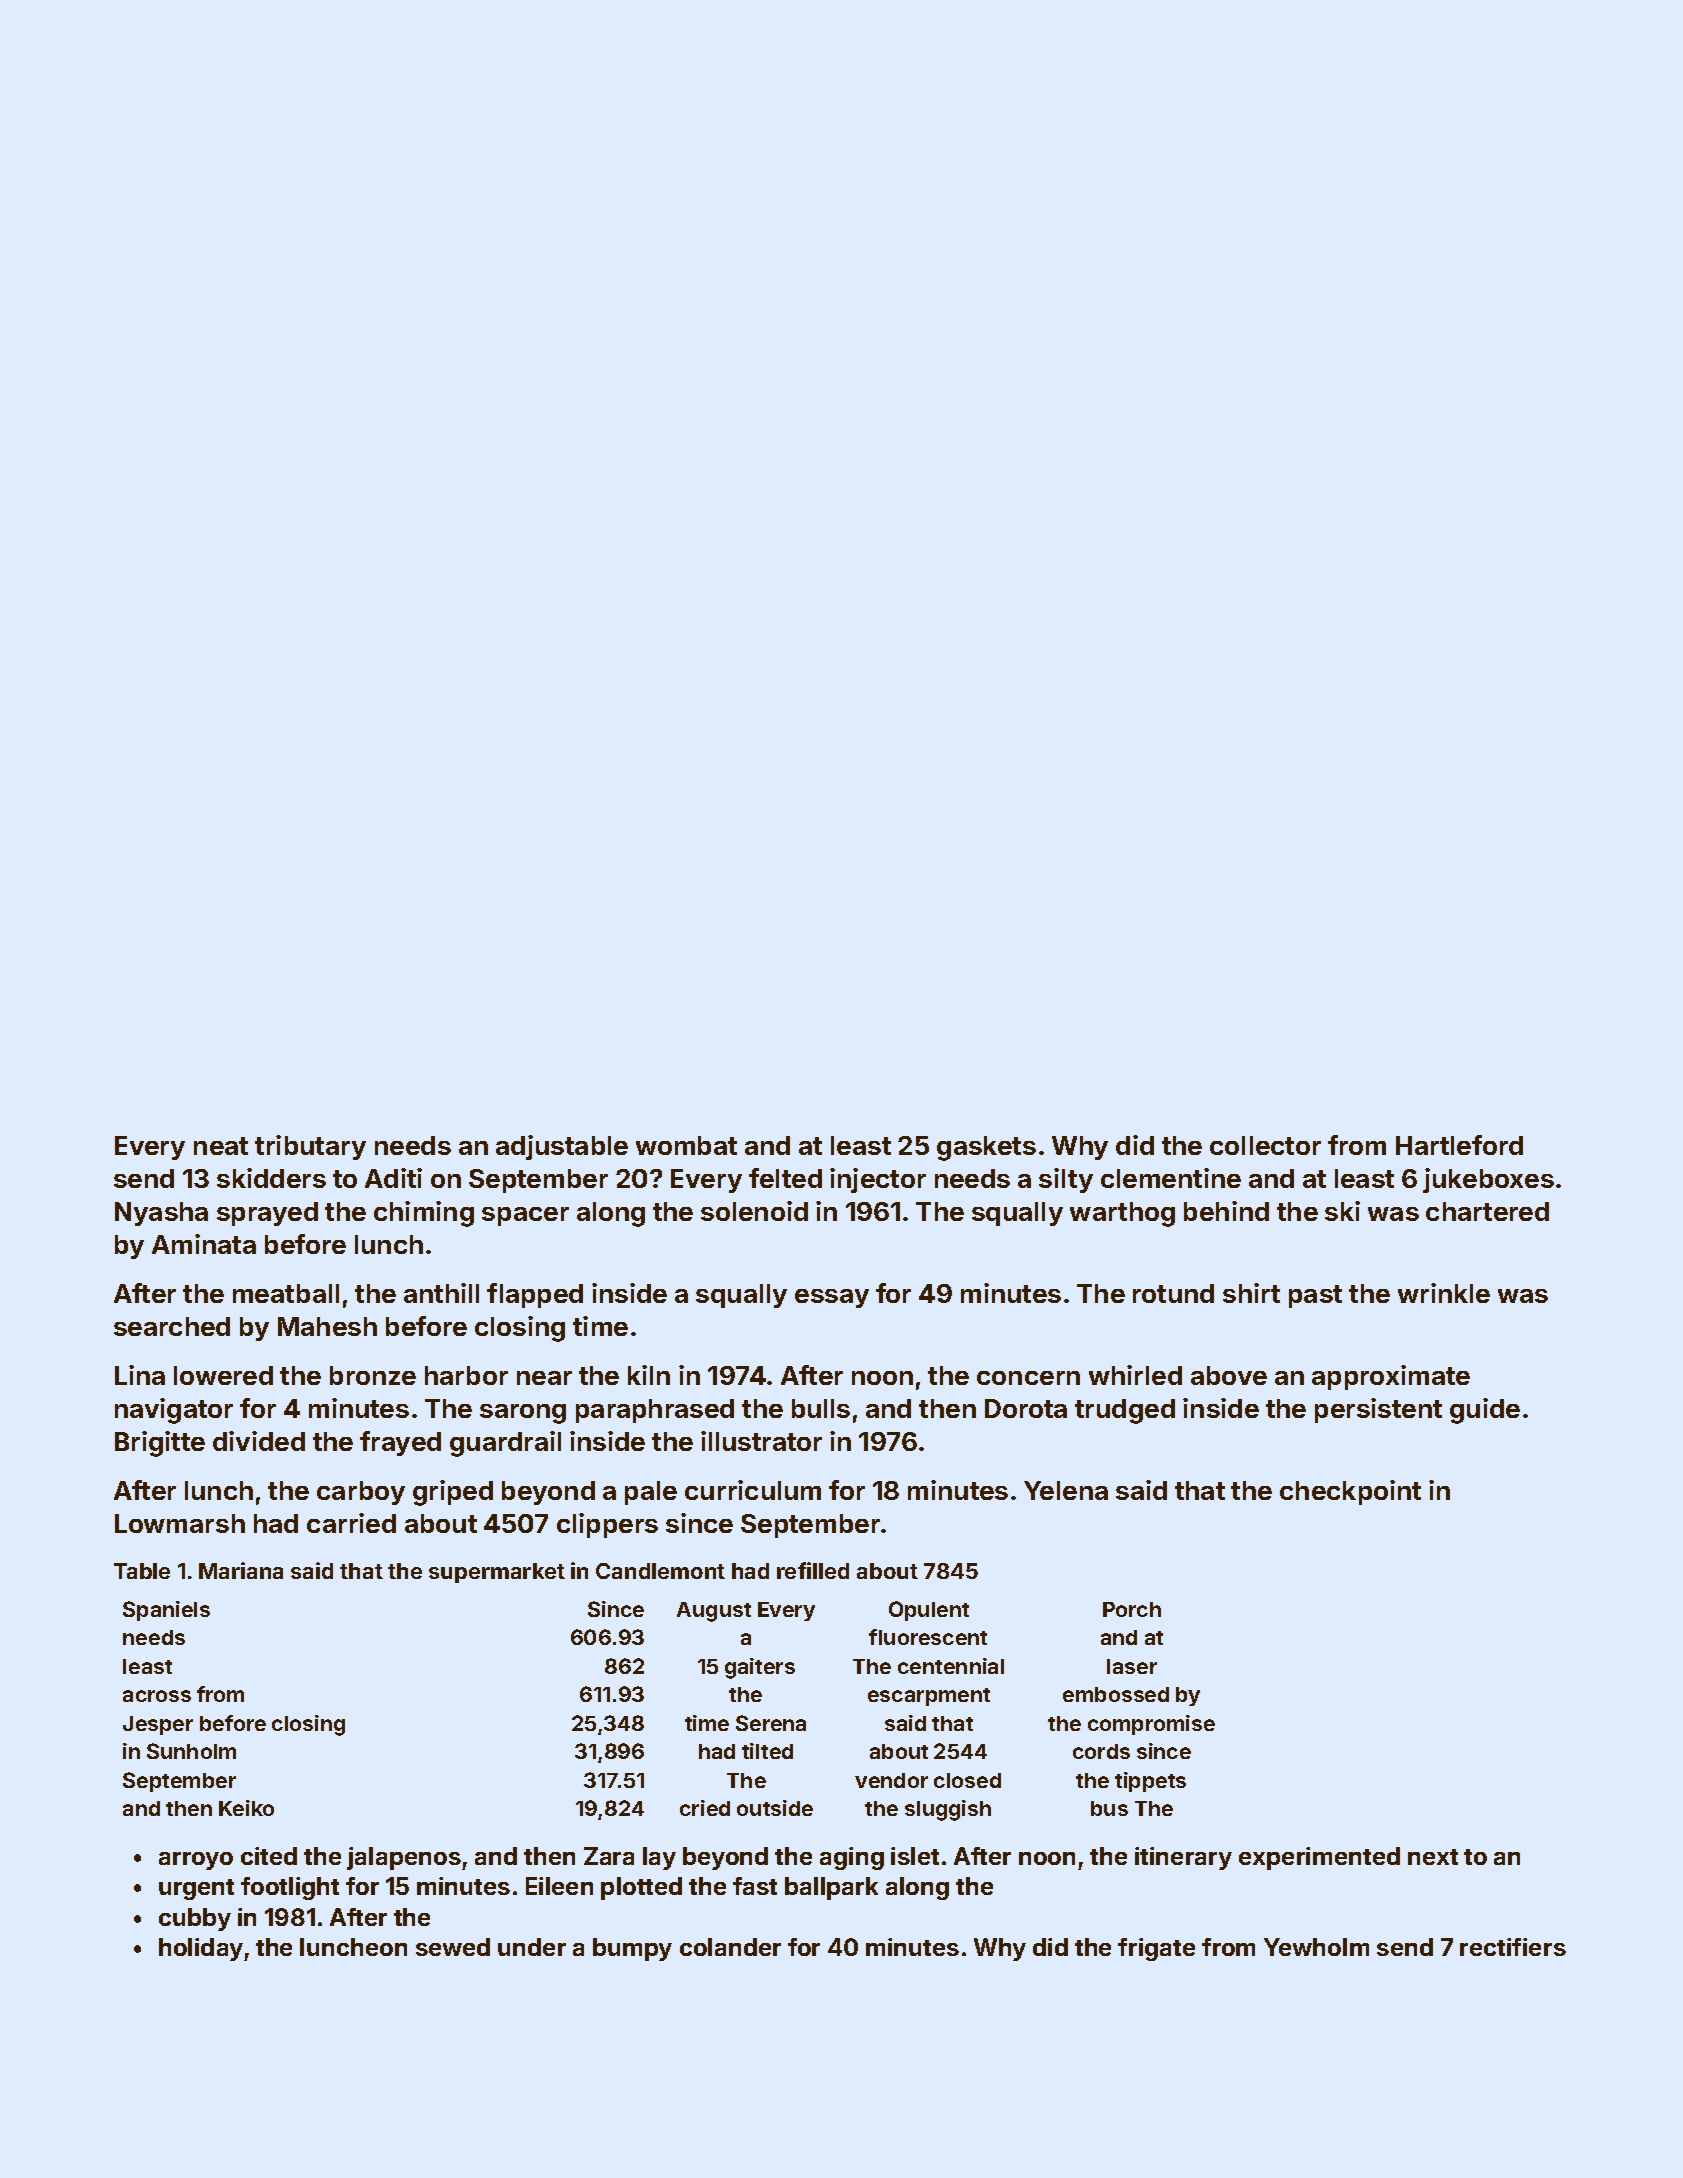 The image size is (1683, 2178). Describe the element at coordinates (497, 1573) in the page. I see `supermarket` at that location.
